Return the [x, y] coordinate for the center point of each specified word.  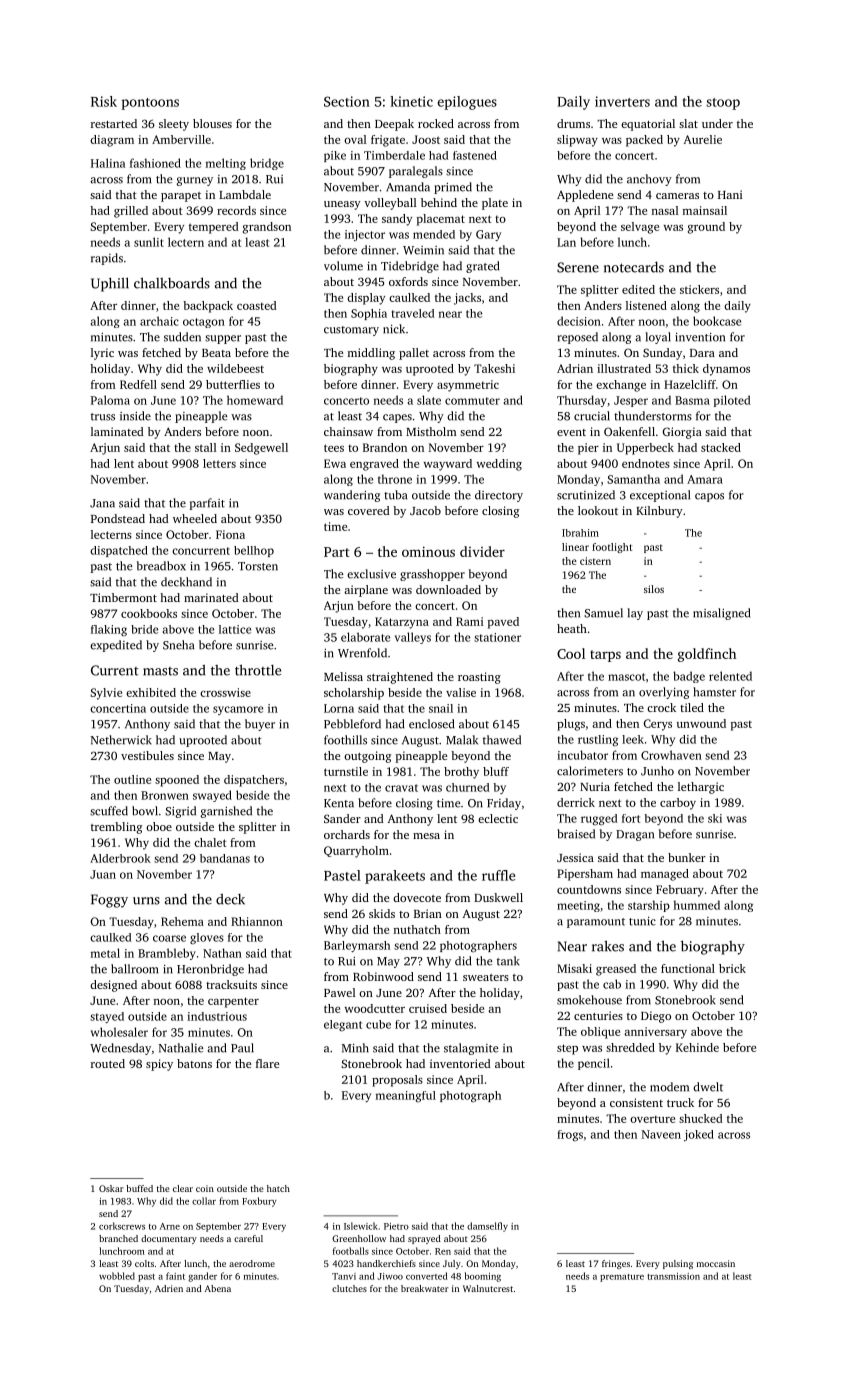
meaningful [406, 1096]
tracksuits [231, 984]
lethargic [701, 788]
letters [219, 463]
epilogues [467, 103]
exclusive [371, 574]
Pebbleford [352, 724]
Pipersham [585, 875]
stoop [723, 104]
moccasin [716, 1263]
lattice [235, 629]
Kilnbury [659, 512]
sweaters [486, 977]
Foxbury [259, 1202]
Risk [104, 101]
